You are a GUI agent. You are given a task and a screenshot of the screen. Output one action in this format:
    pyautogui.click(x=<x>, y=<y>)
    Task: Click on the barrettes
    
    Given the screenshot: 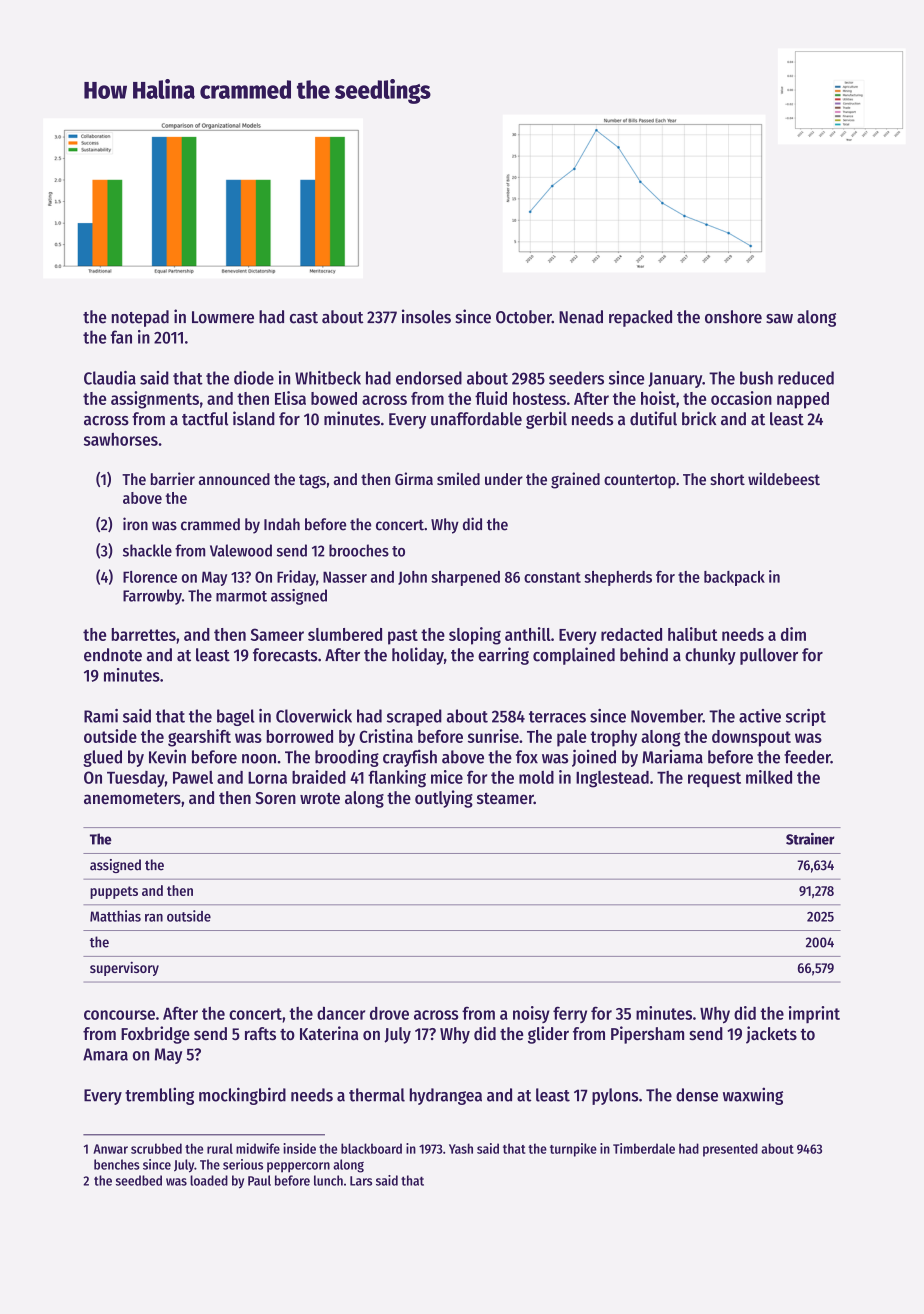 What is the action you would take?
    pyautogui.click(x=144, y=634)
